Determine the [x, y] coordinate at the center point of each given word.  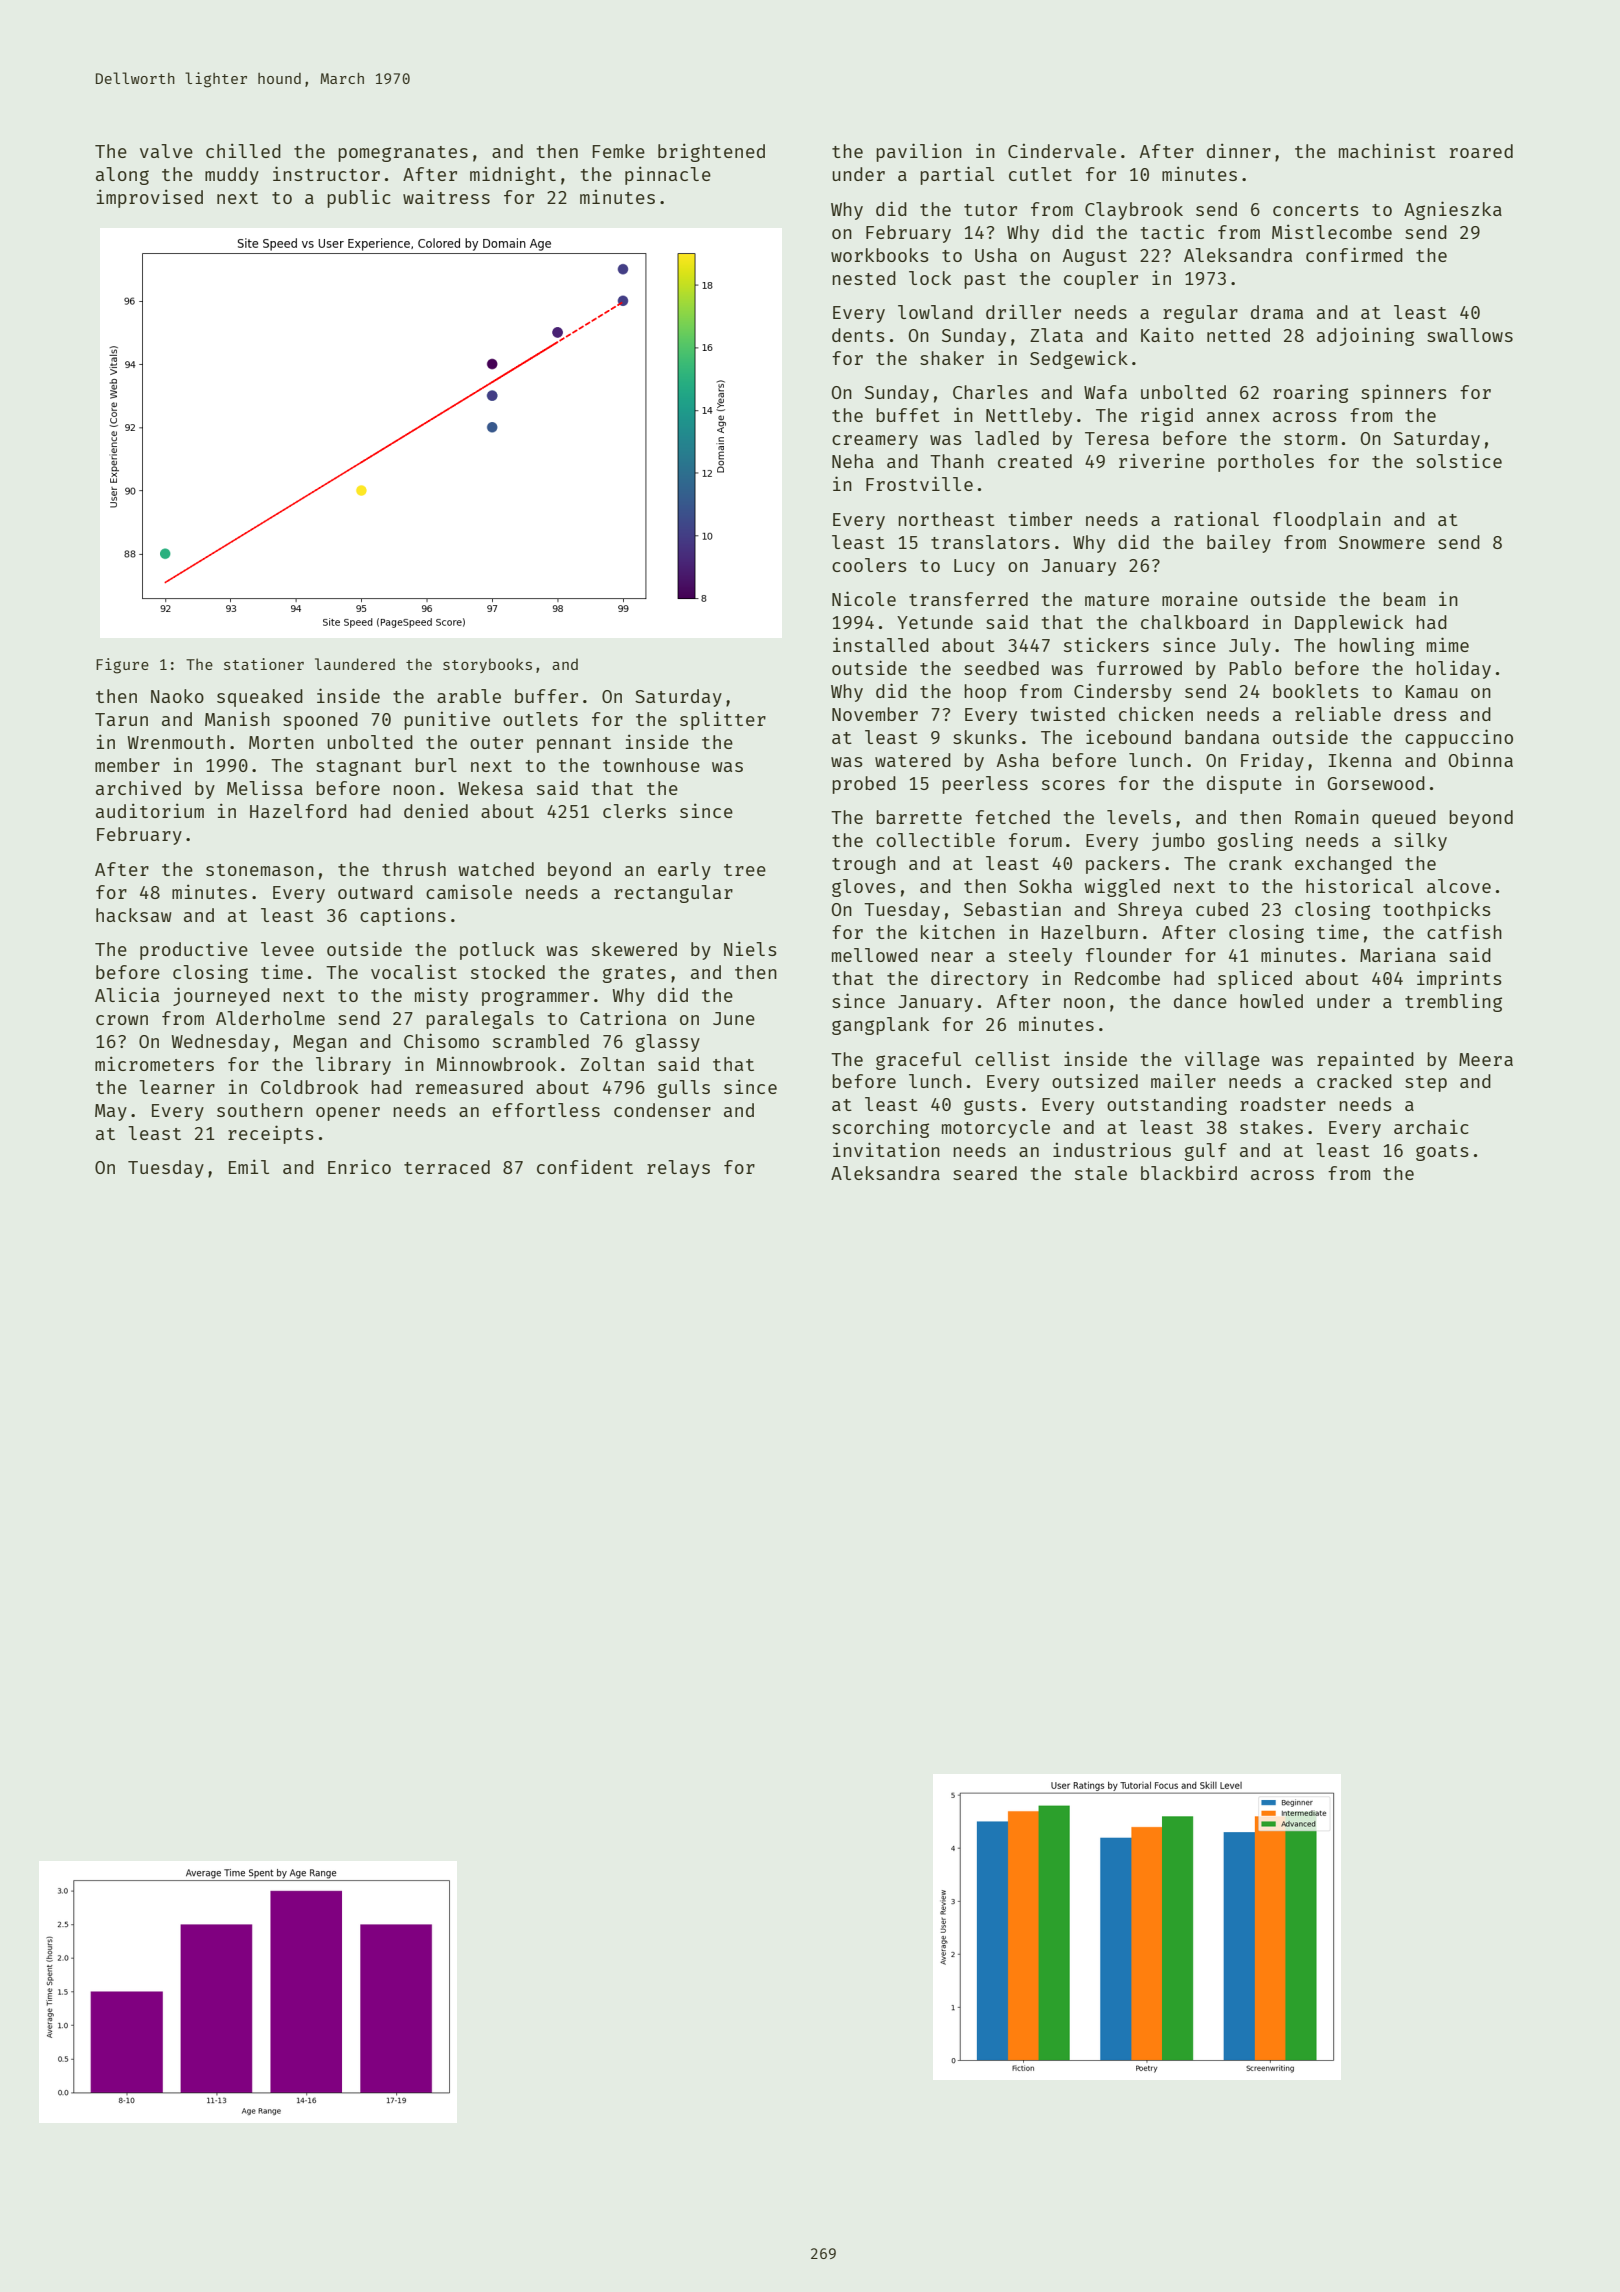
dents [858, 335]
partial [957, 175]
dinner [1239, 150]
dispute [1244, 784]
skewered [634, 949]
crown [122, 1020]
